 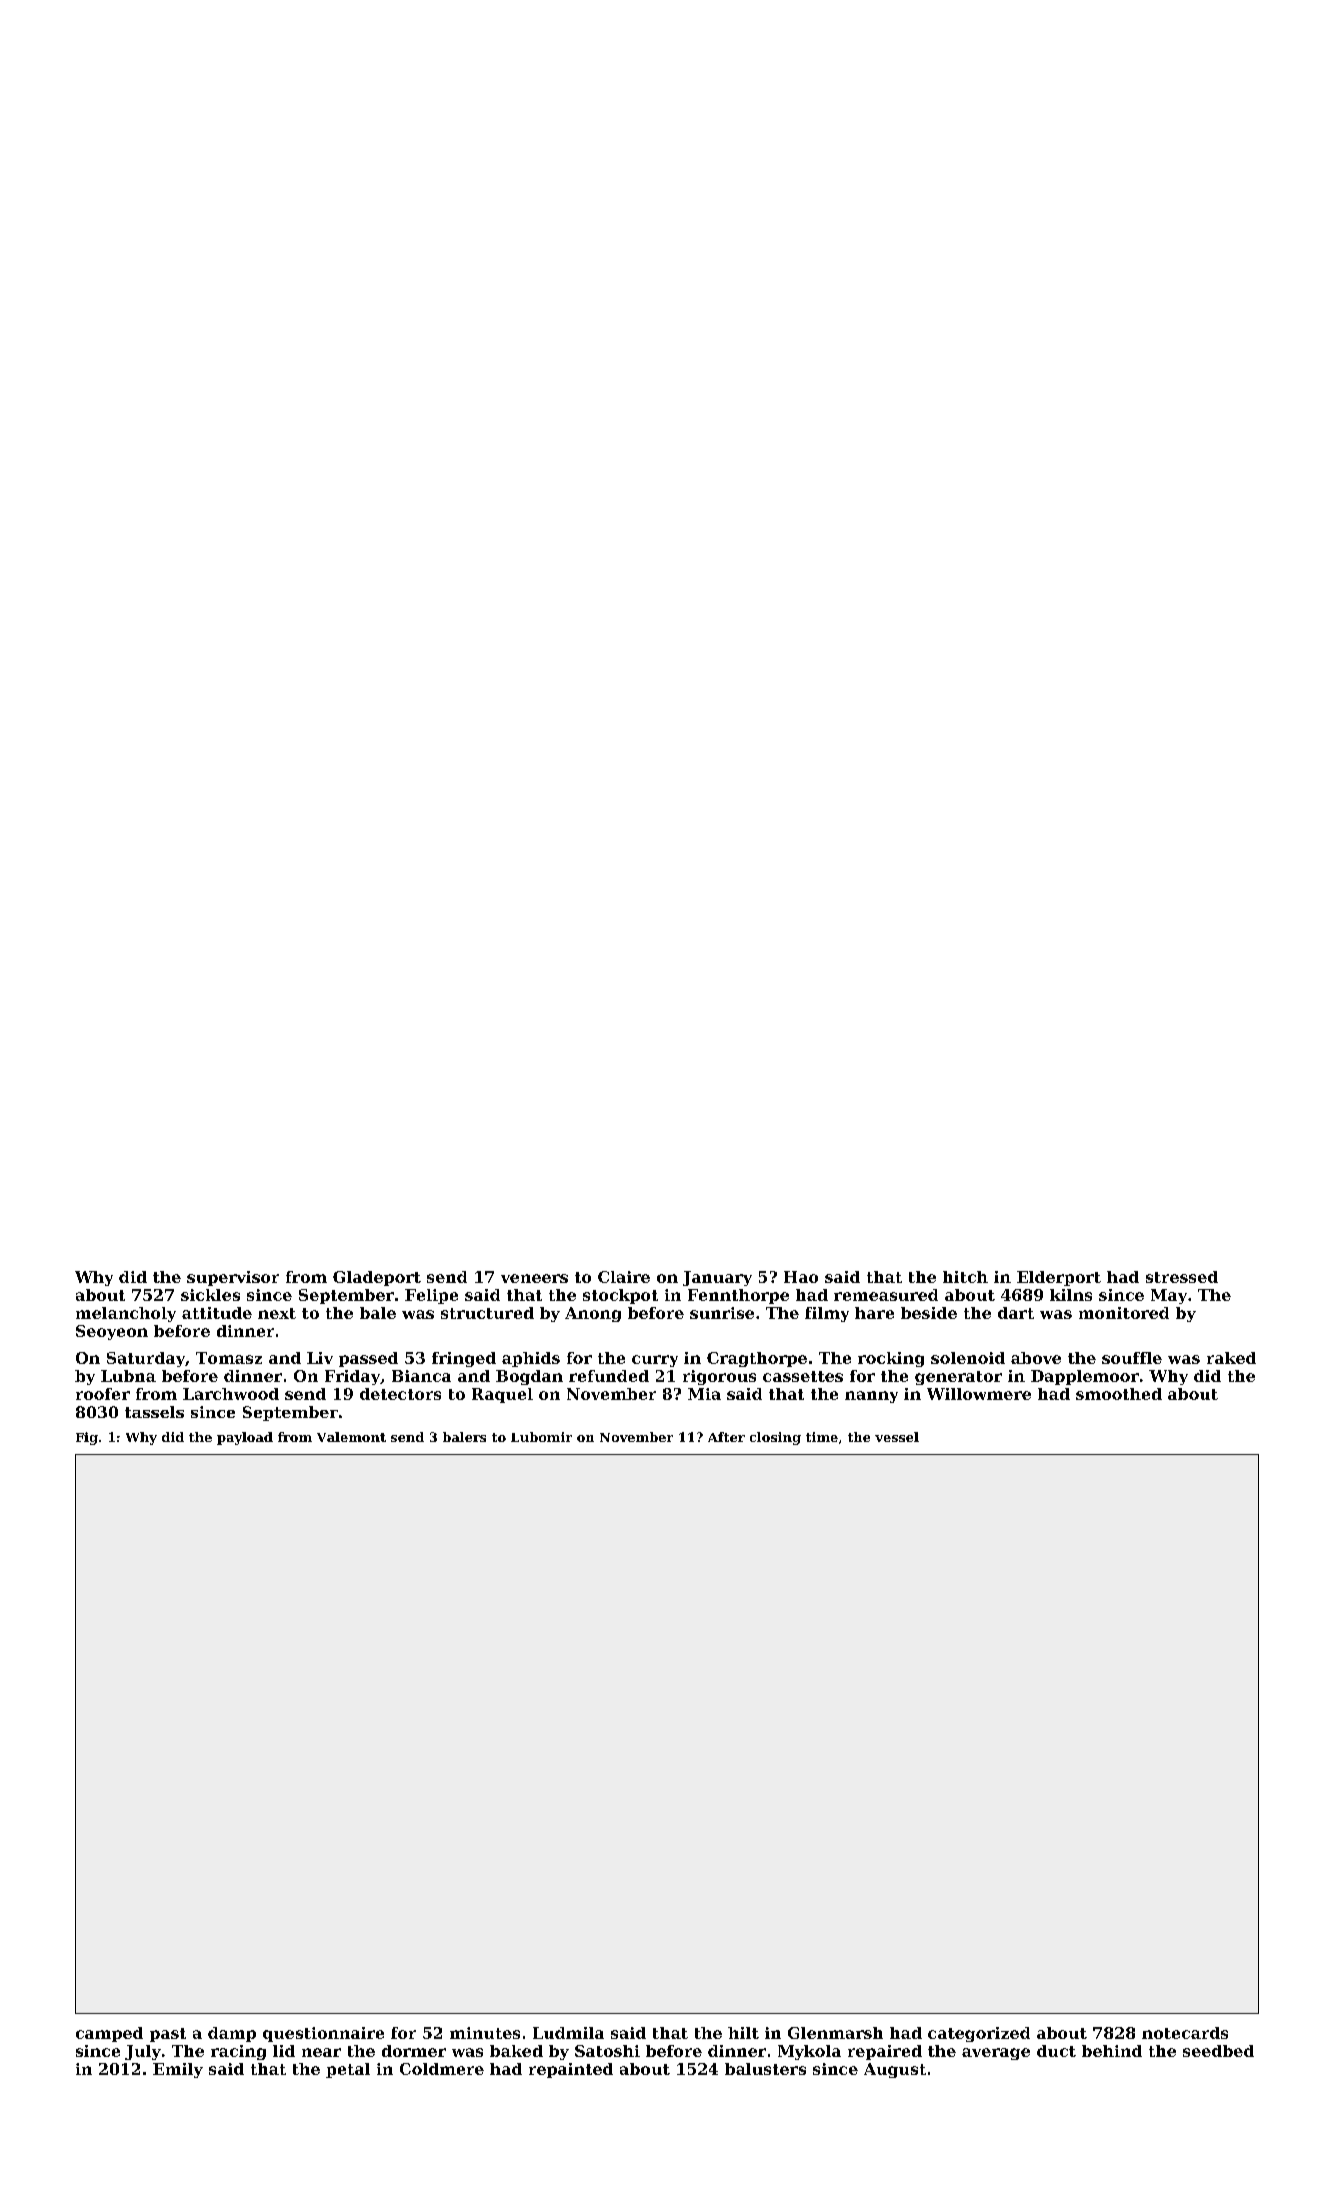 I want to click on seedbed, so click(x=1218, y=2051).
